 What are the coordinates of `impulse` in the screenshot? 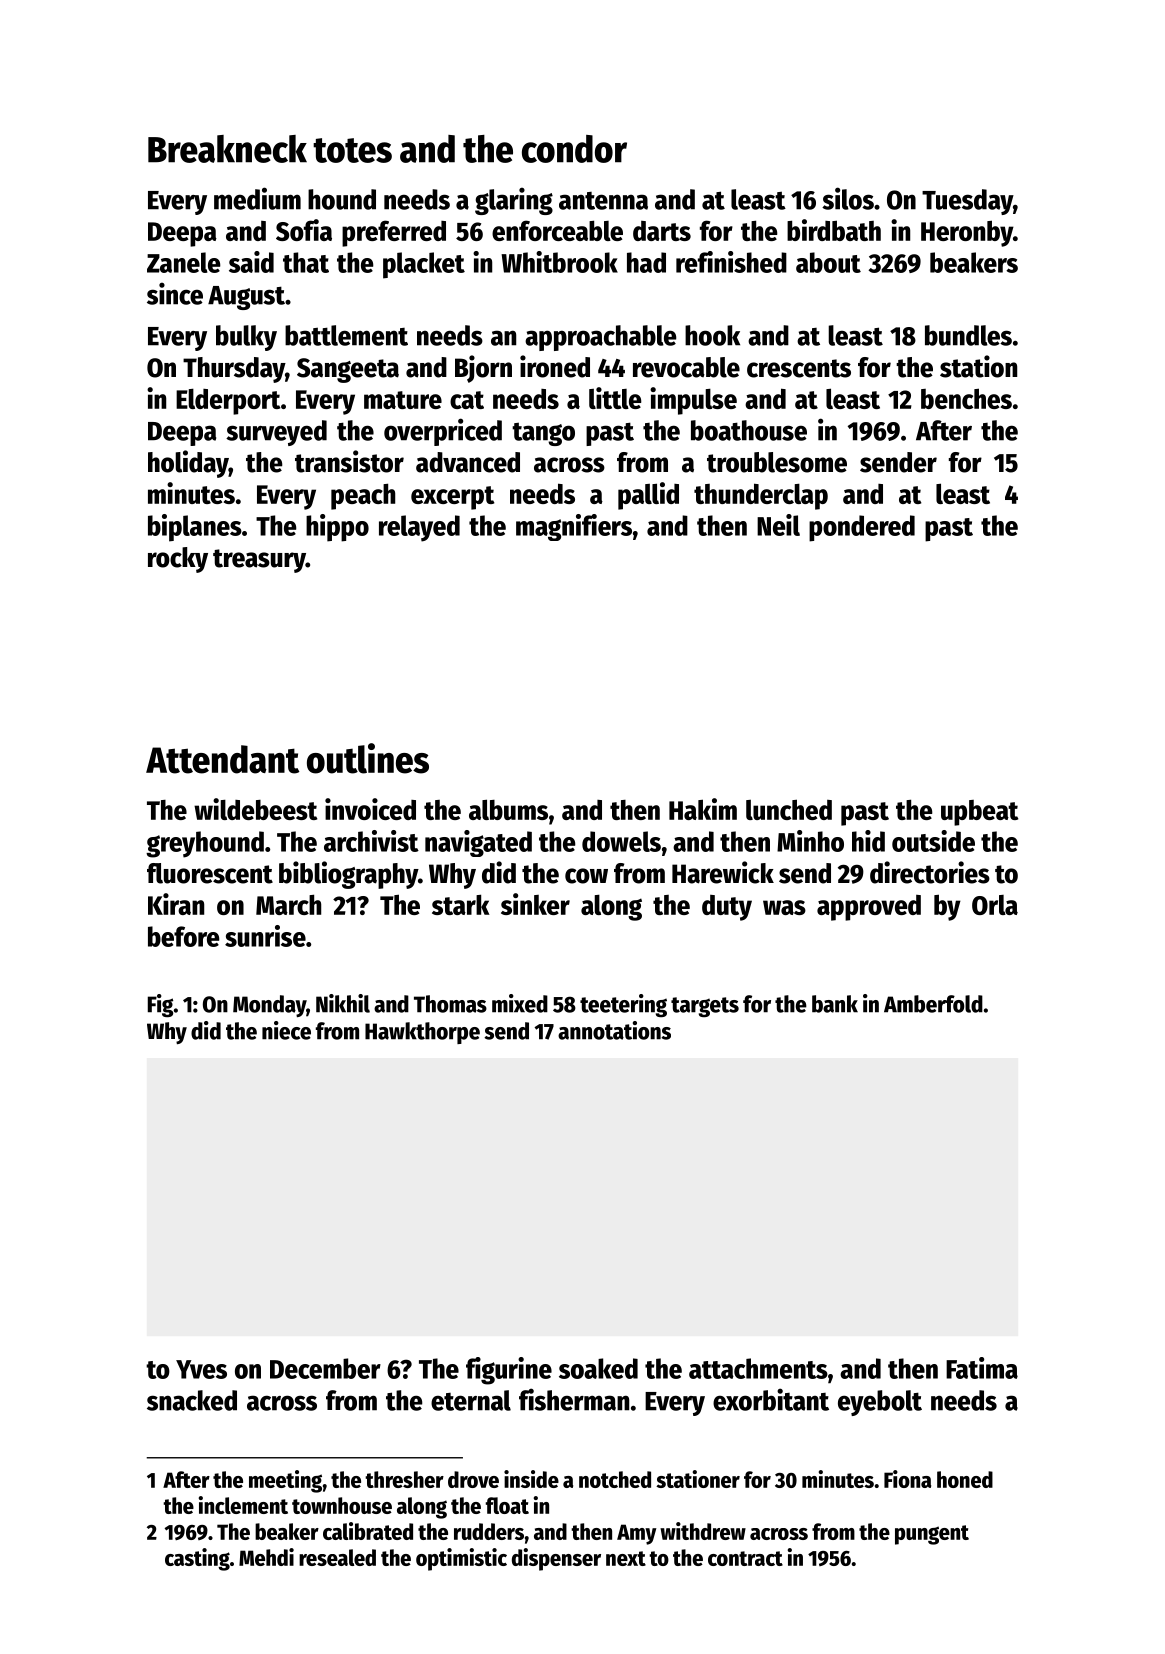 It's located at (693, 401).
